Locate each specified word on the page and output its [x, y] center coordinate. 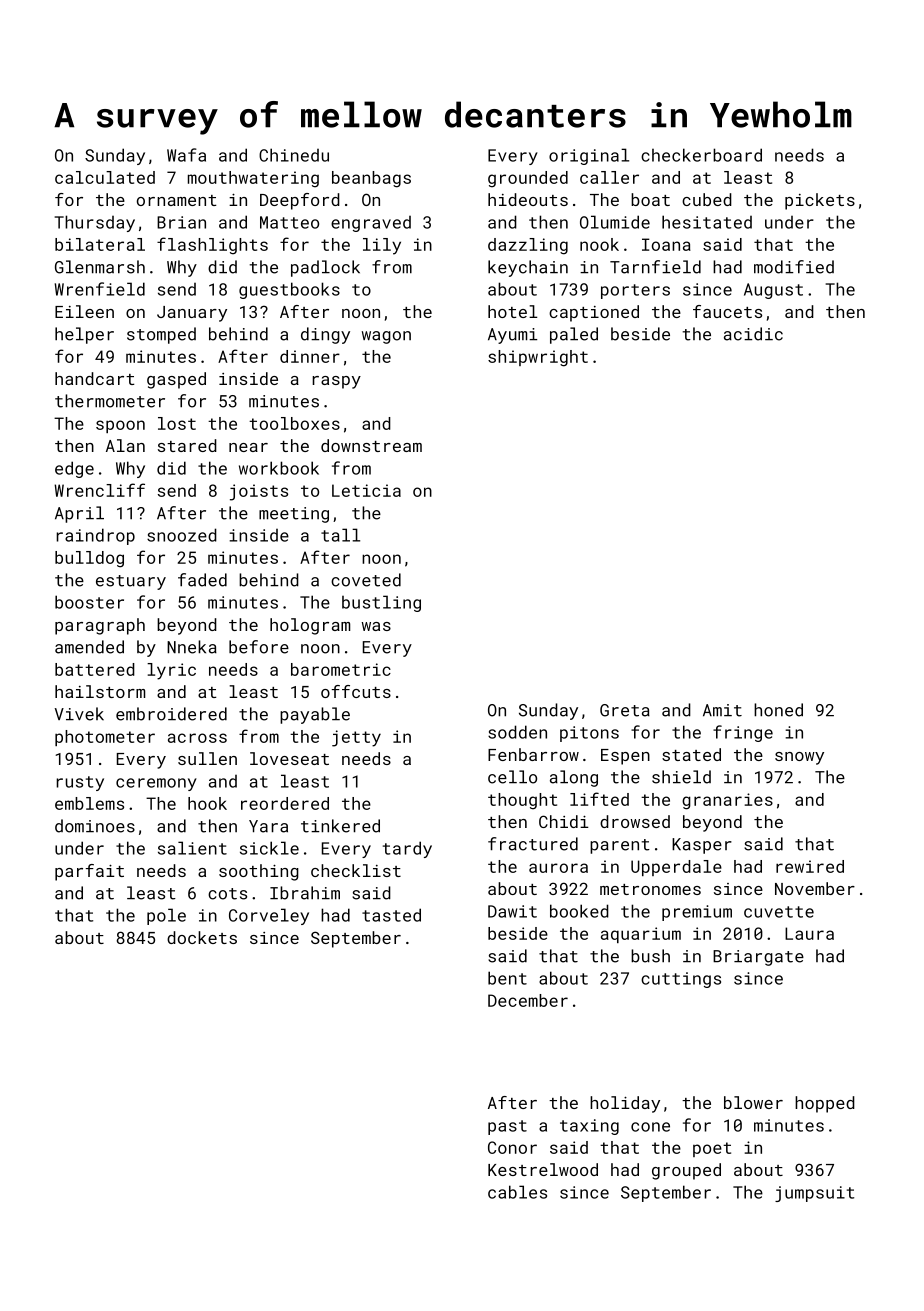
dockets [202, 937]
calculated [105, 177]
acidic [753, 334]
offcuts [356, 691]
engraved [371, 224]
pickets [820, 201]
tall [340, 535]
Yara [268, 826]
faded [202, 580]
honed [778, 710]
